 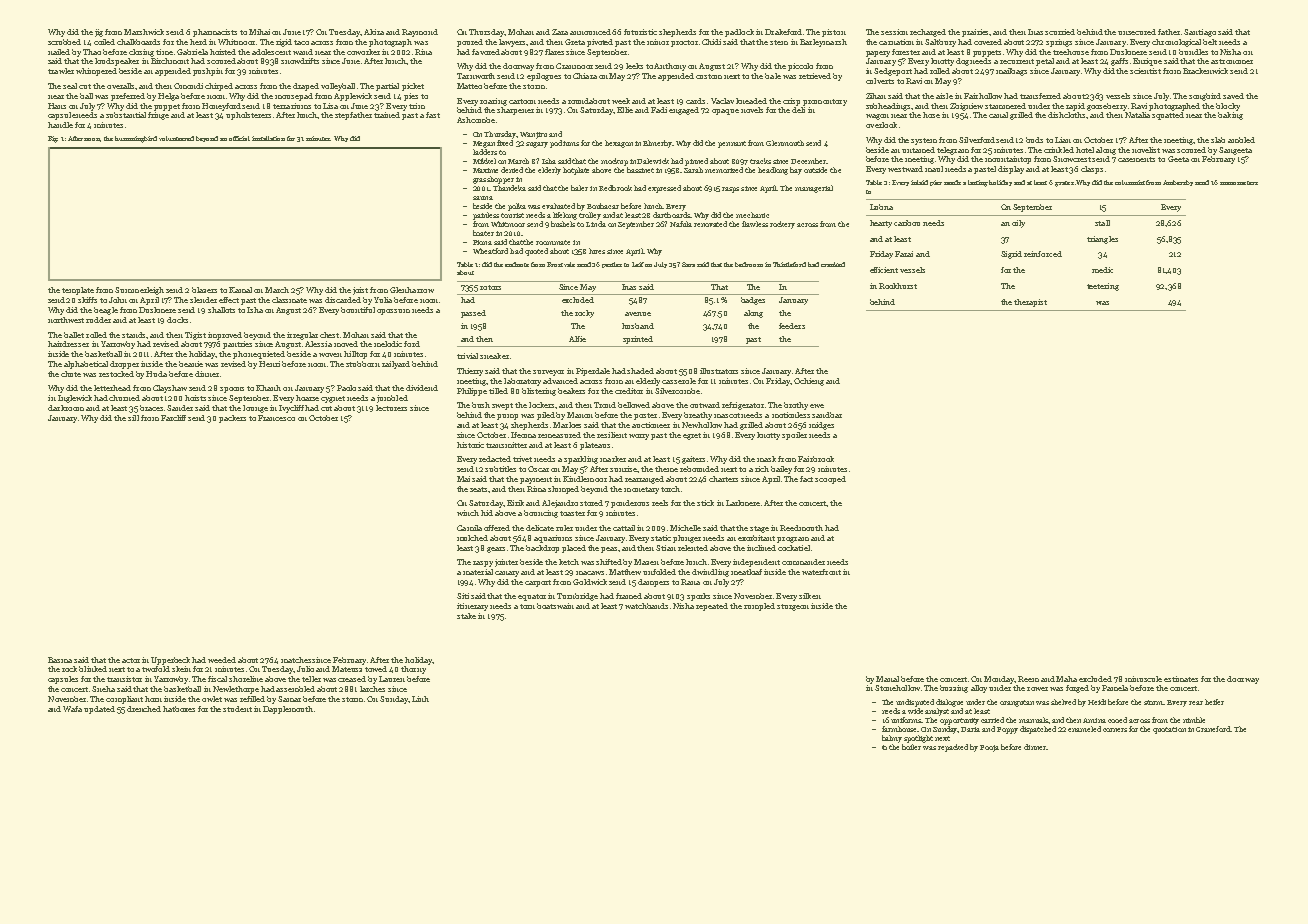 What do you see at coordinates (360, 291) in the screenshot?
I see `joist` at bounding box center [360, 291].
